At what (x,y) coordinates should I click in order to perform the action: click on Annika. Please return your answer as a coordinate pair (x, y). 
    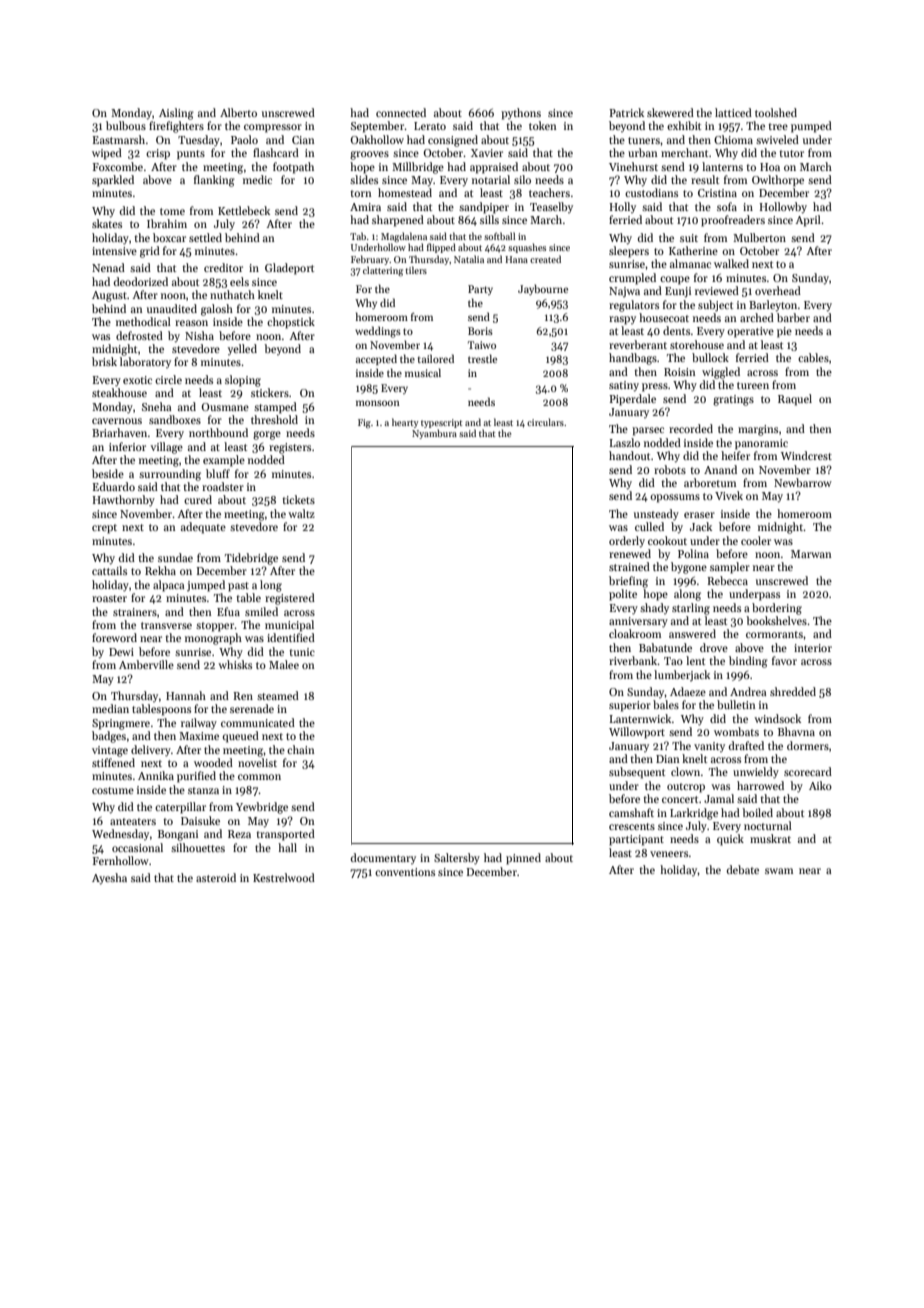
    Looking at the image, I should click on (156, 775).
